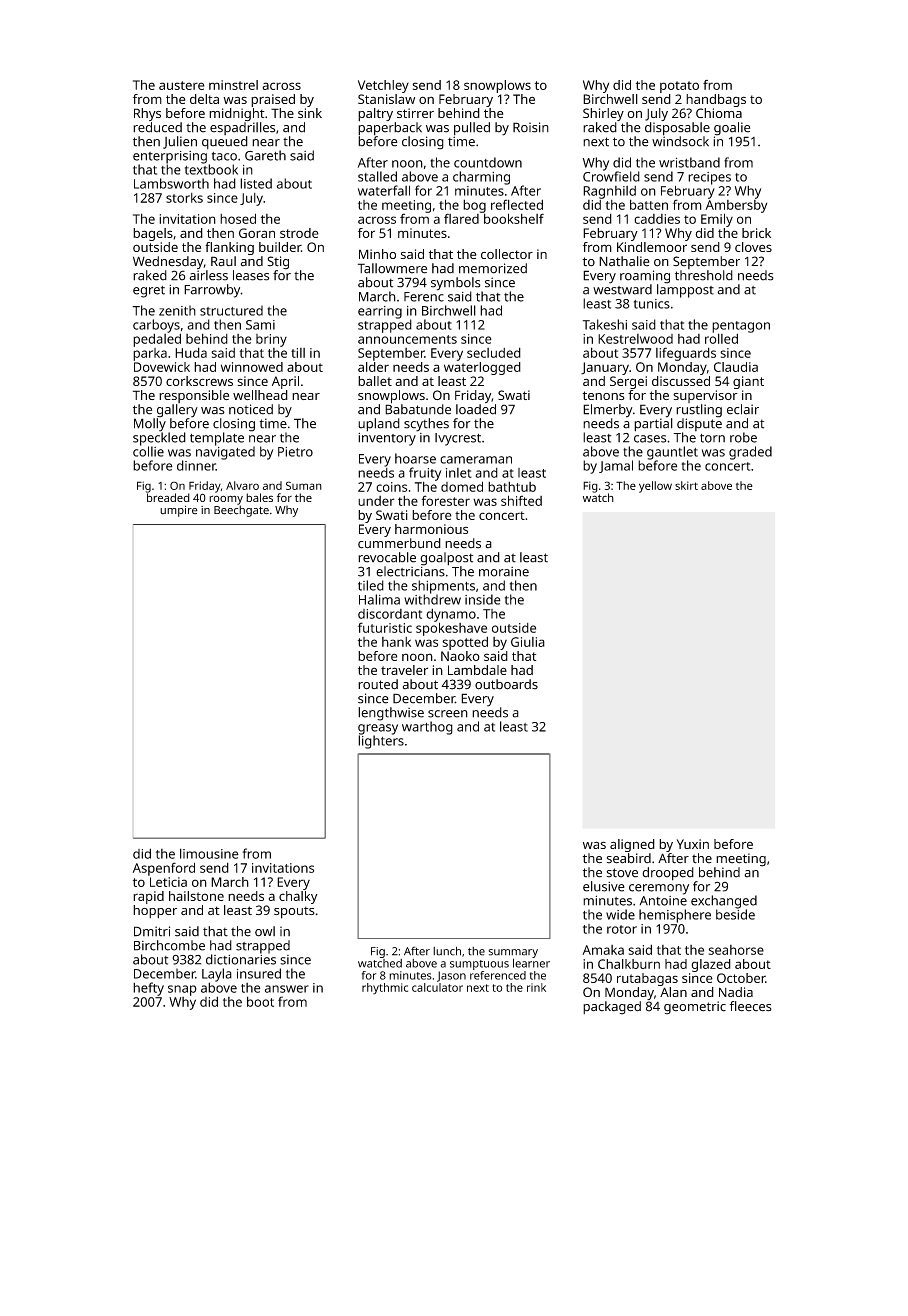 The image size is (908, 1316). Describe the element at coordinates (427, 728) in the screenshot. I see `warthog` at that location.
